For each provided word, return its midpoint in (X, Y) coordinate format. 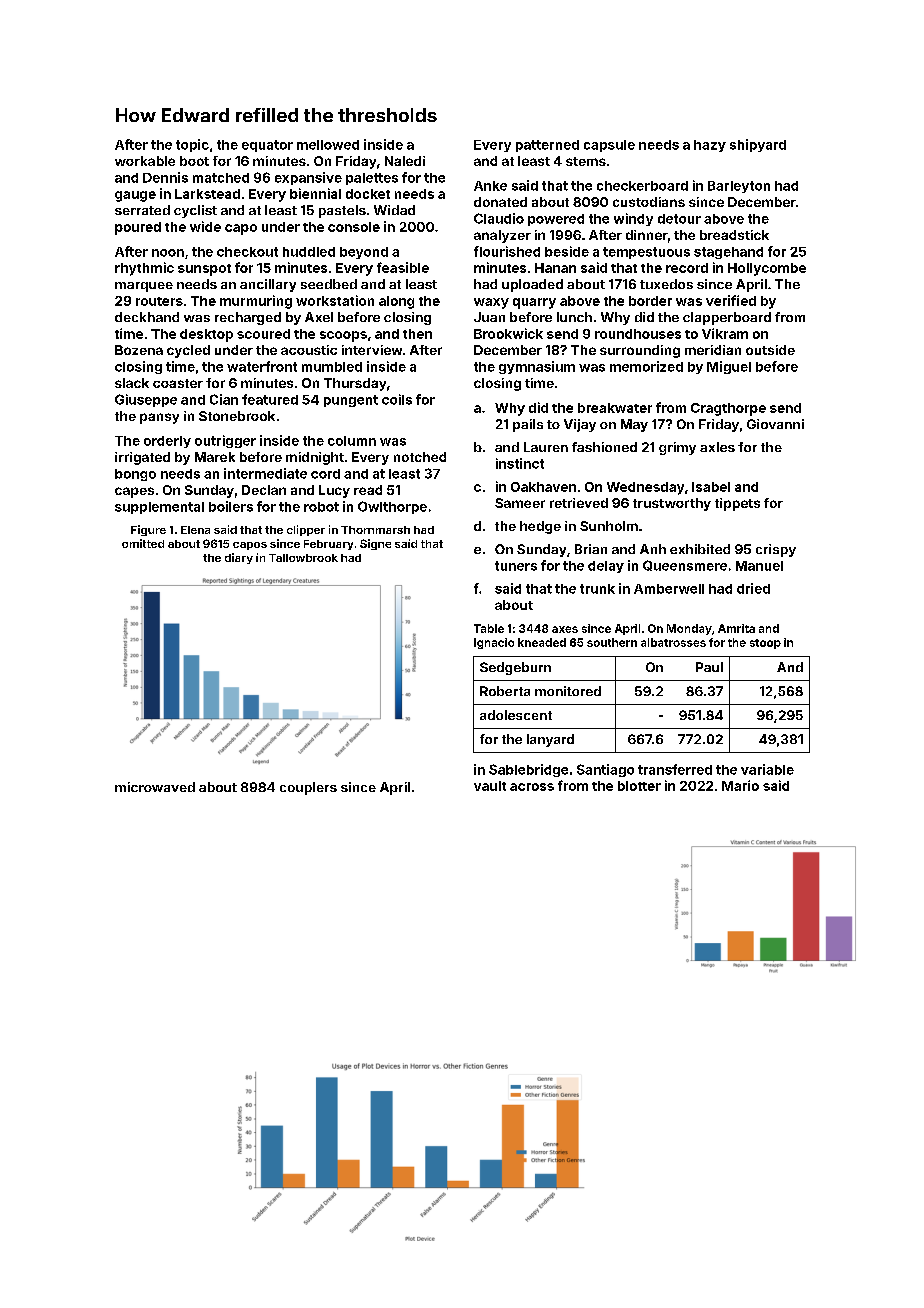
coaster (178, 383)
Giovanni (775, 424)
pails (528, 425)
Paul (709, 667)
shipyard (758, 145)
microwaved (155, 787)
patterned (547, 146)
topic (192, 145)
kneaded (542, 642)
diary (239, 558)
